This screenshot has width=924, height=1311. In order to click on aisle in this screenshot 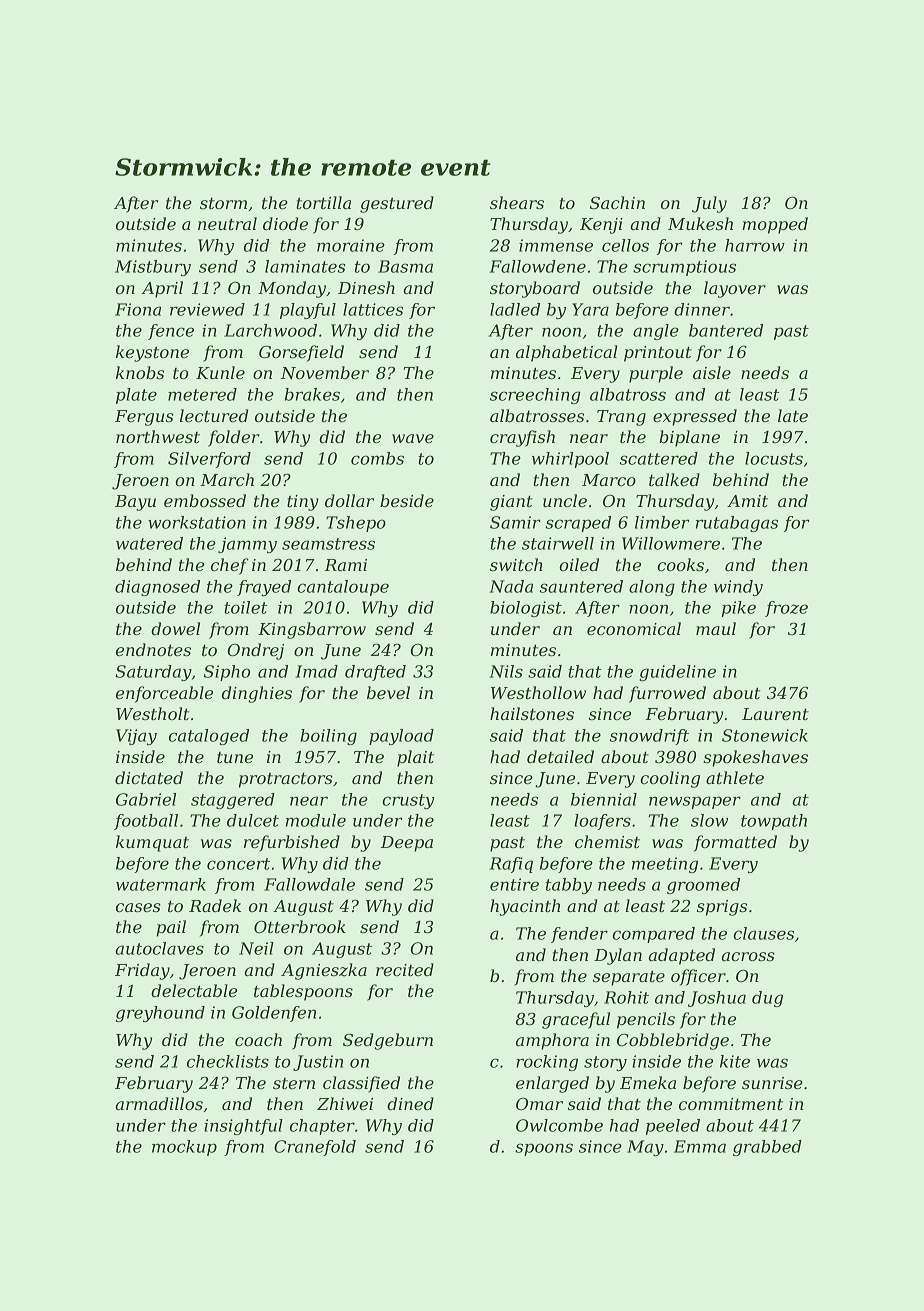, I will do `click(712, 372)`.
